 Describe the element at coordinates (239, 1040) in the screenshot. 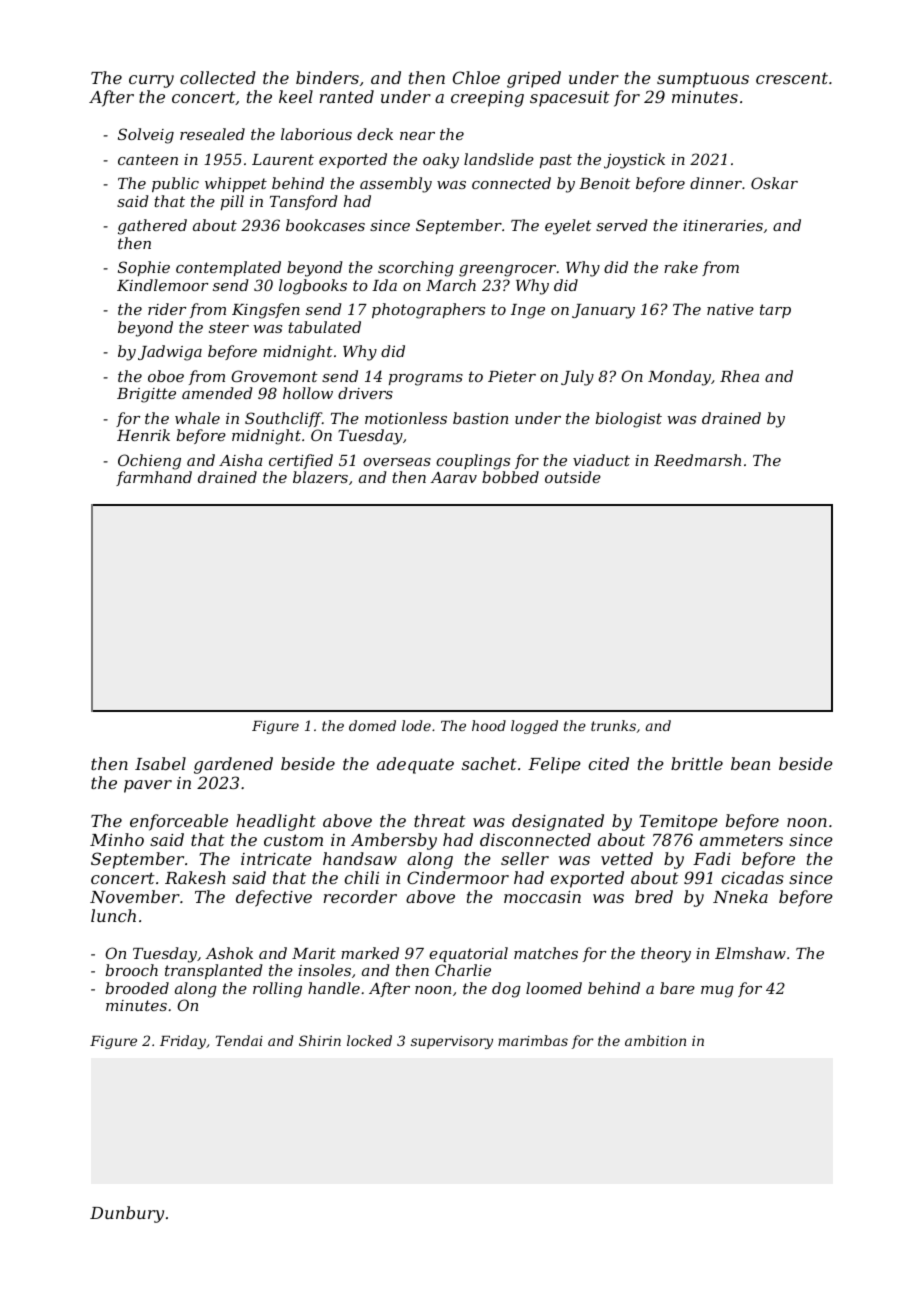

I see `Tendai` at that location.
